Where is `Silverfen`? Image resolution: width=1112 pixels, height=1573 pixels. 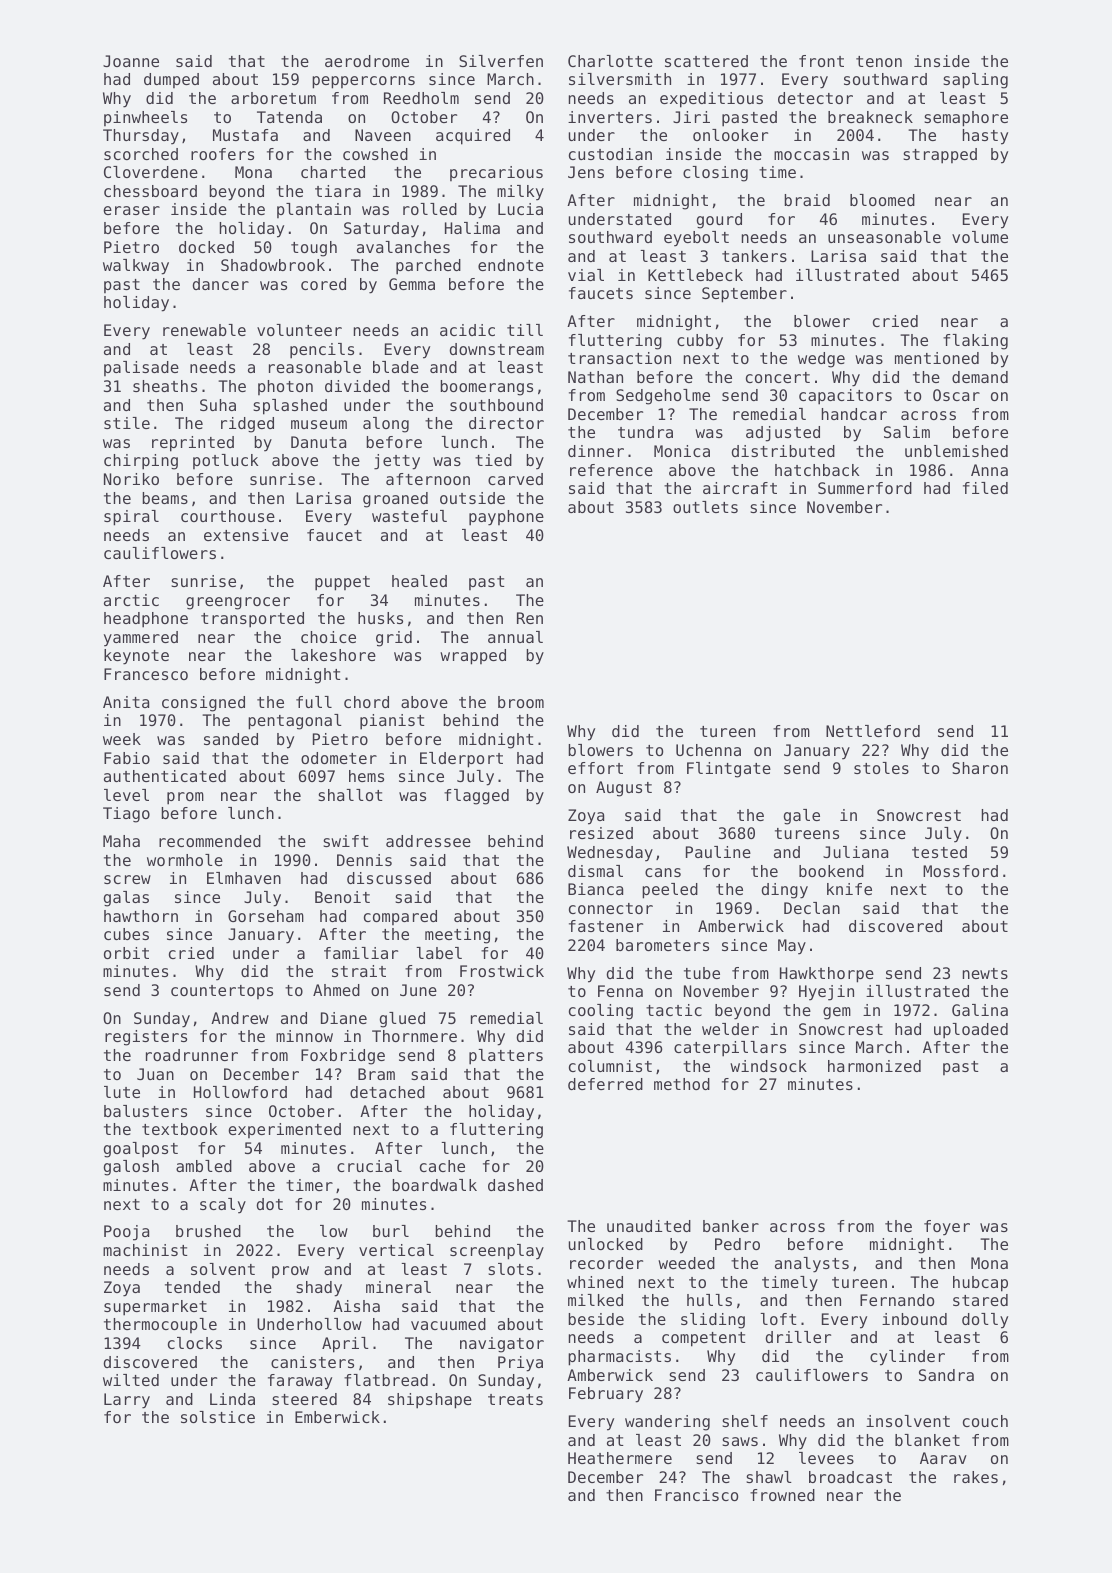
Silverfen is located at coordinates (501, 61).
